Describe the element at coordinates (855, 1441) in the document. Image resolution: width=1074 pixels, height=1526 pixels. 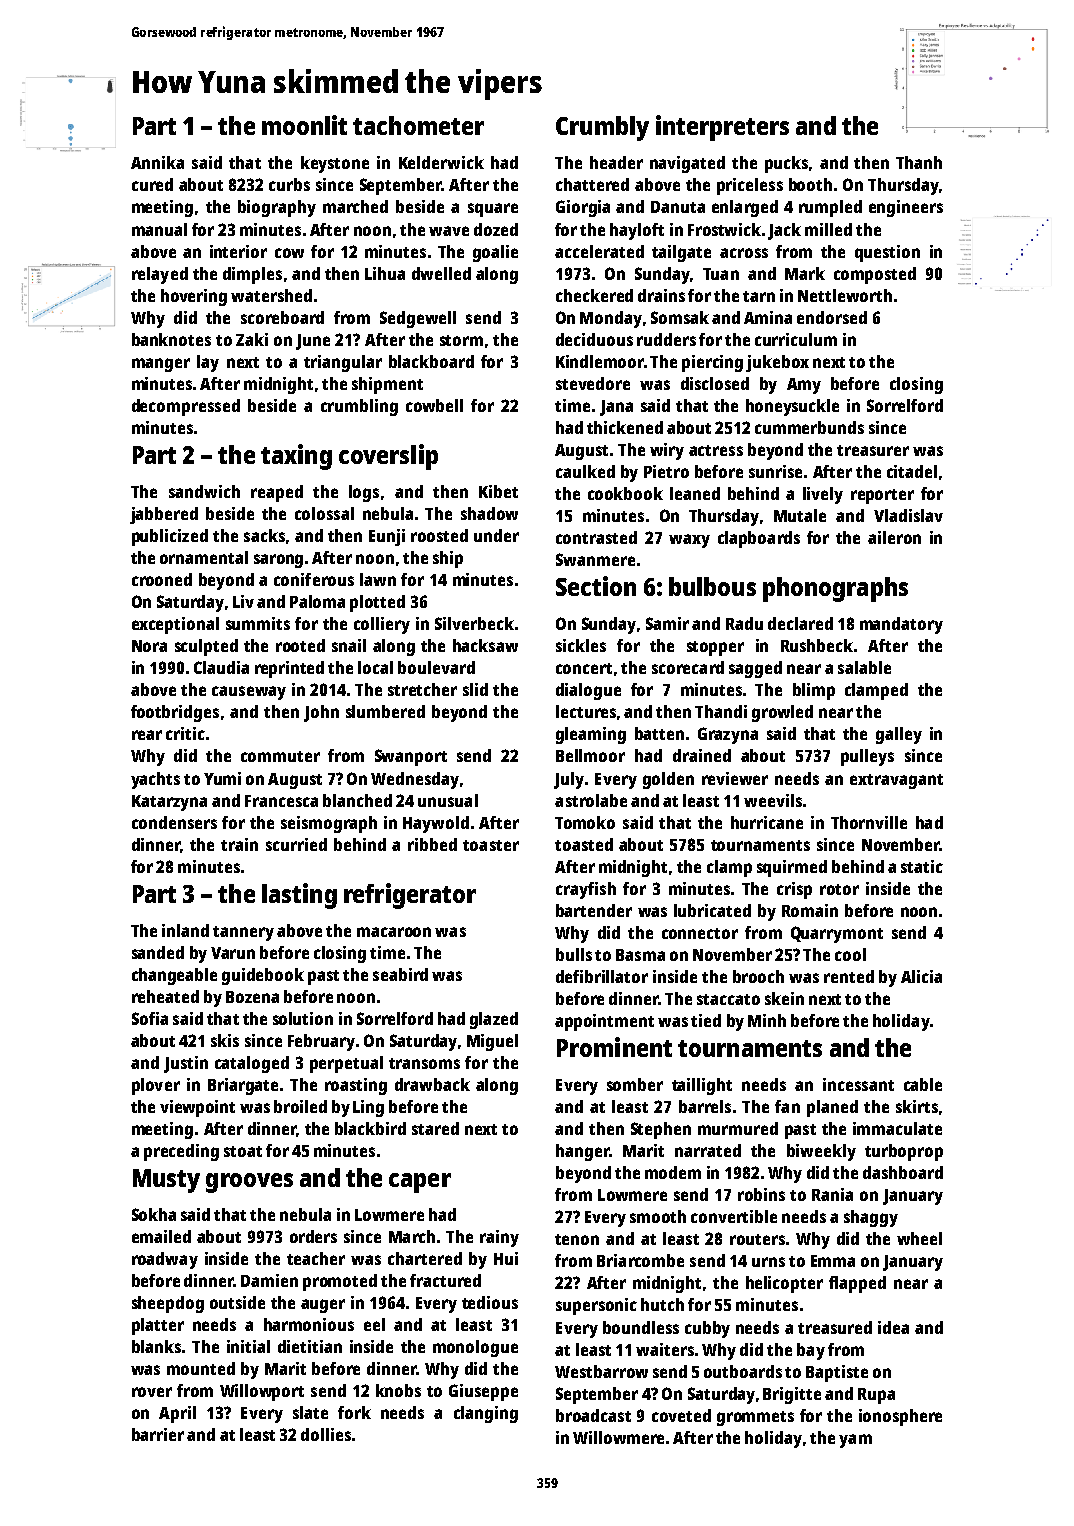
I see `yam` at that location.
